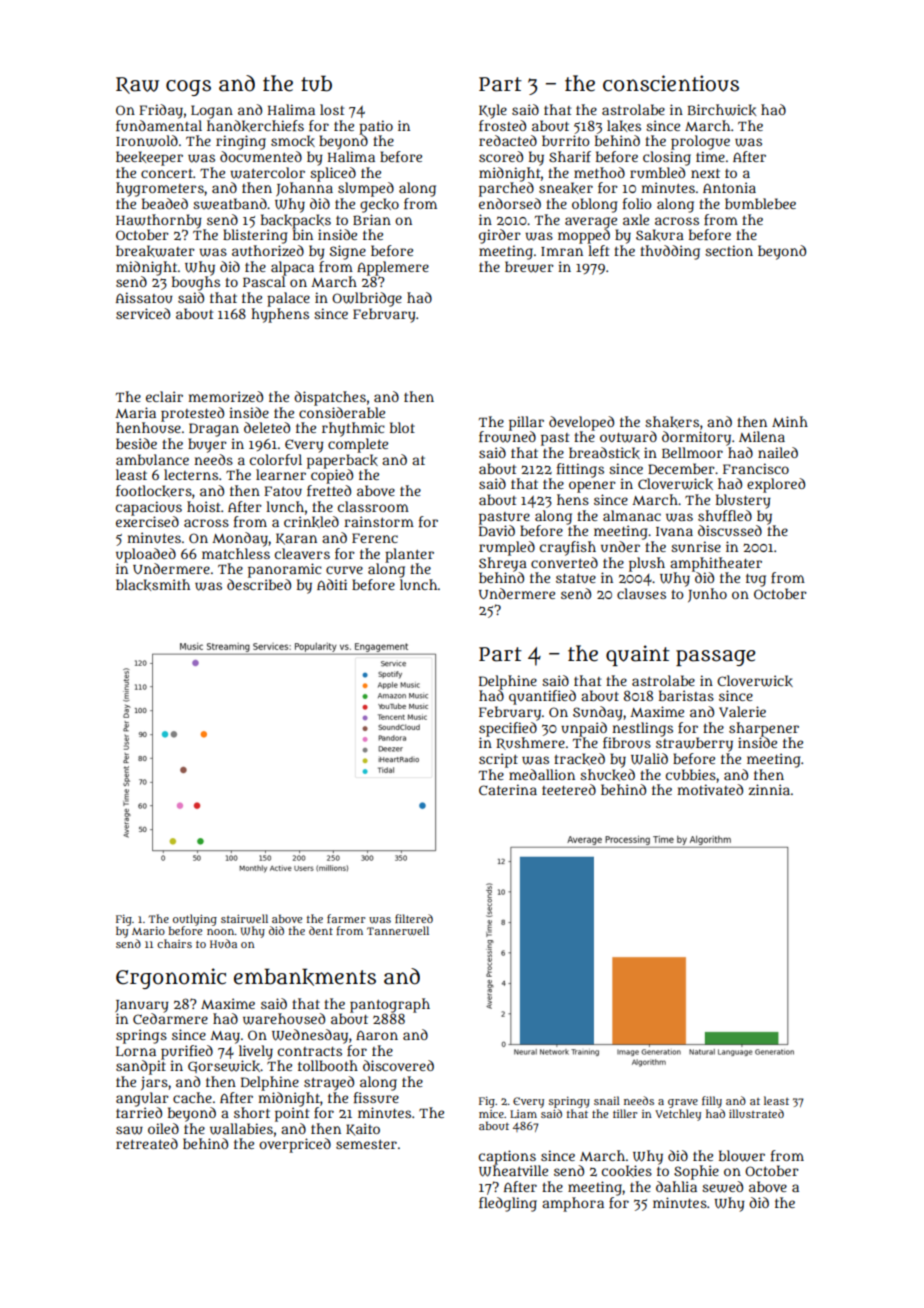 This page has width=924, height=1308. I want to click on pantograph, so click(390, 1005).
